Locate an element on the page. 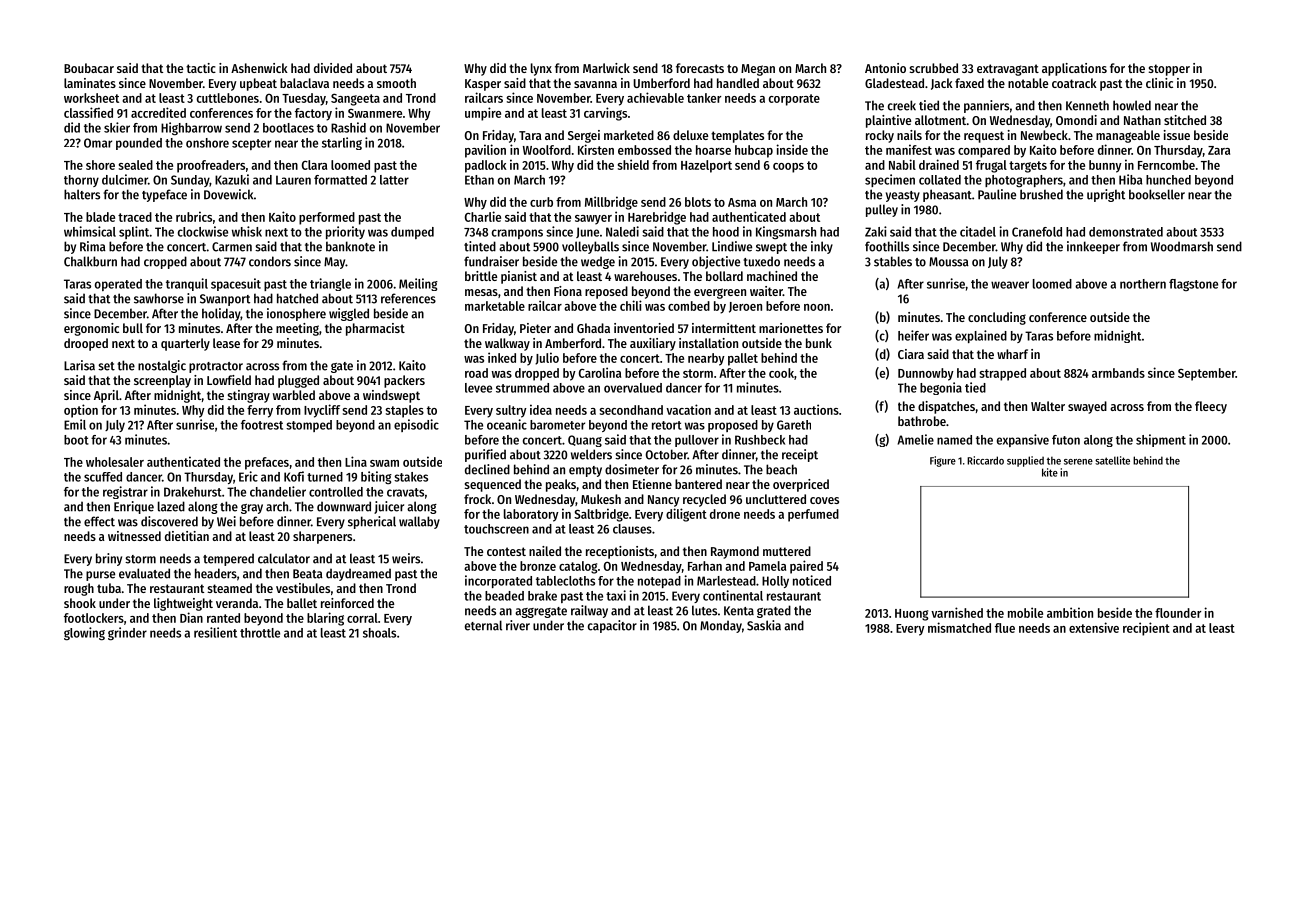 The width and height of the image is (1308, 924). nailed is located at coordinates (545, 551).
